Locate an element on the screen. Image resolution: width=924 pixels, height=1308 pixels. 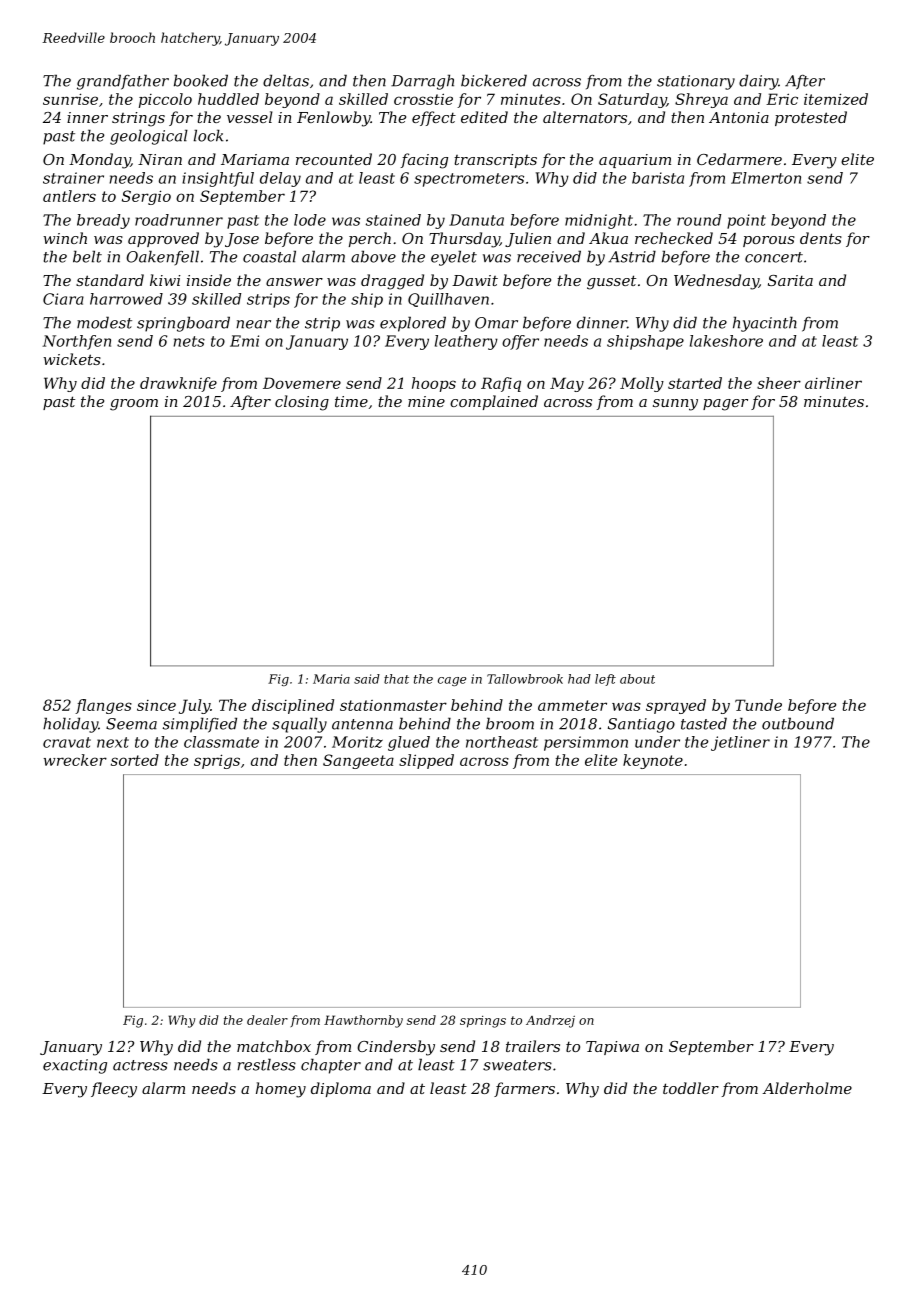
pager is located at coordinates (725, 405).
